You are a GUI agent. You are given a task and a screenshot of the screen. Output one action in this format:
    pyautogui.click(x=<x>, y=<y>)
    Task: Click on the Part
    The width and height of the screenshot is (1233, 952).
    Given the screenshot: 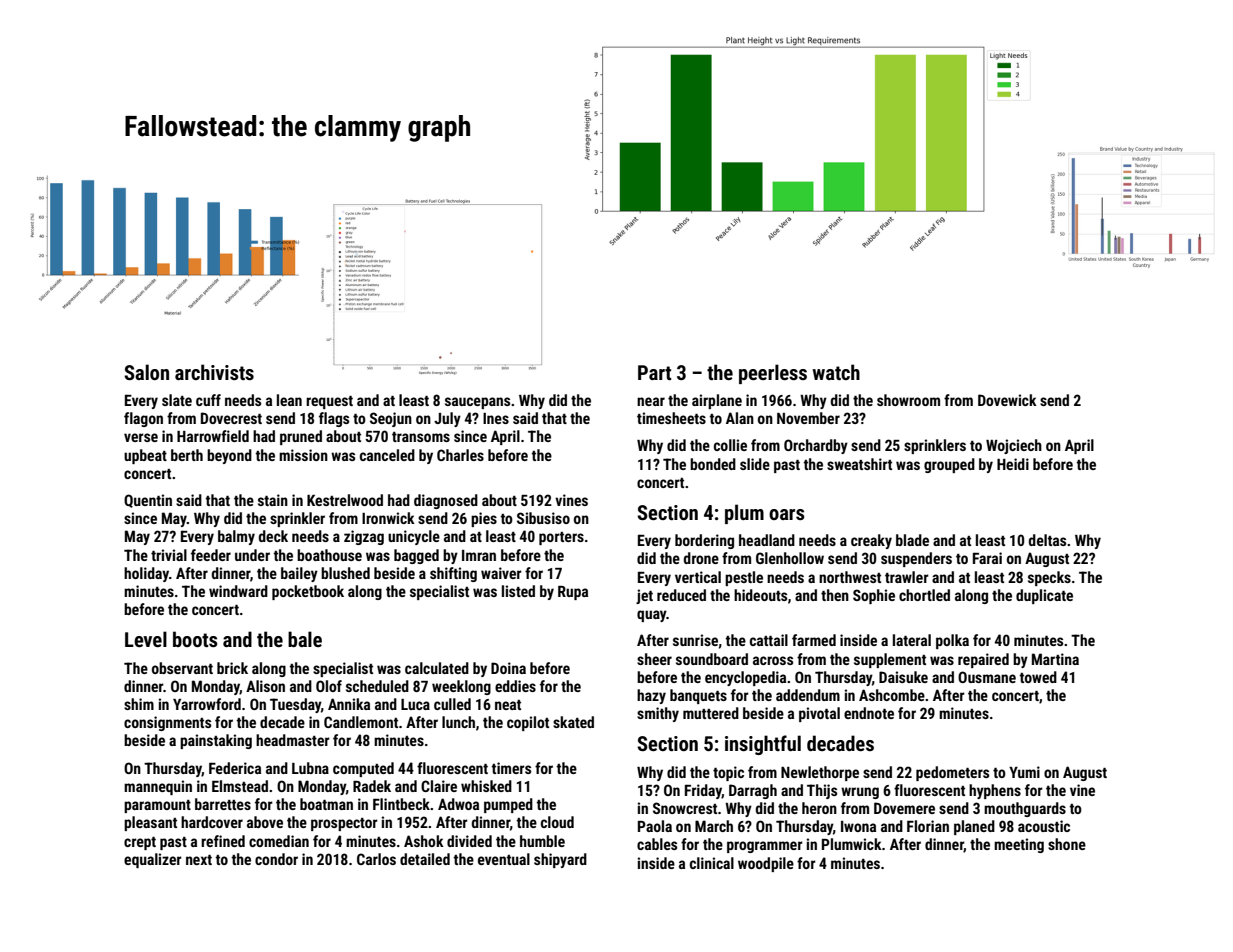 What is the action you would take?
    pyautogui.click(x=654, y=372)
